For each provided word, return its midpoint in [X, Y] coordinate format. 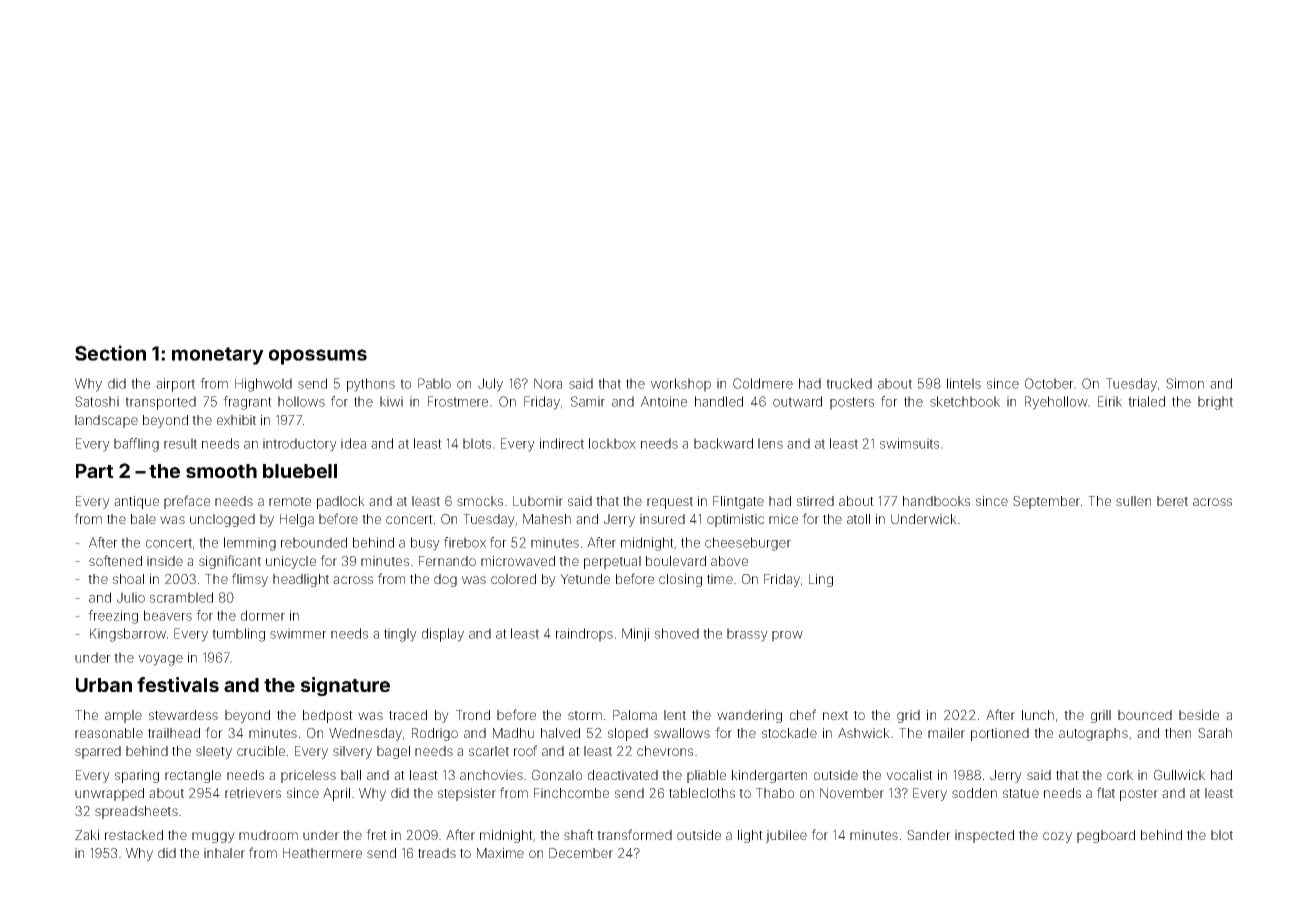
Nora [548, 383]
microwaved [518, 561]
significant [230, 562]
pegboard [1106, 836]
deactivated [623, 775]
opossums [318, 357]
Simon [1185, 383]
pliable [706, 776]
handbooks [936, 501]
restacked [134, 835]
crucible [261, 751]
